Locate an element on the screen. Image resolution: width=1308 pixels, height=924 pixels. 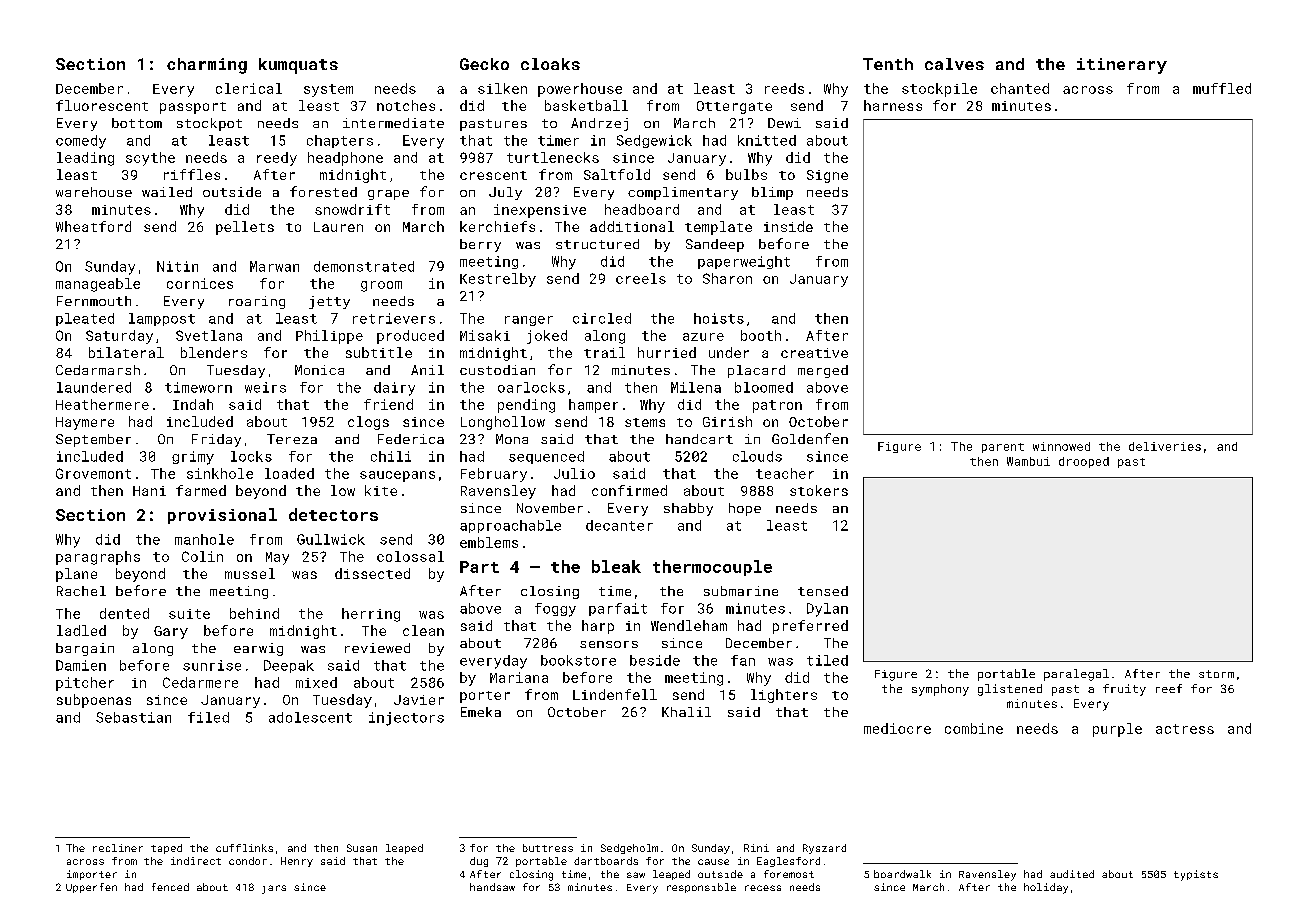
calves is located at coordinates (954, 64).
